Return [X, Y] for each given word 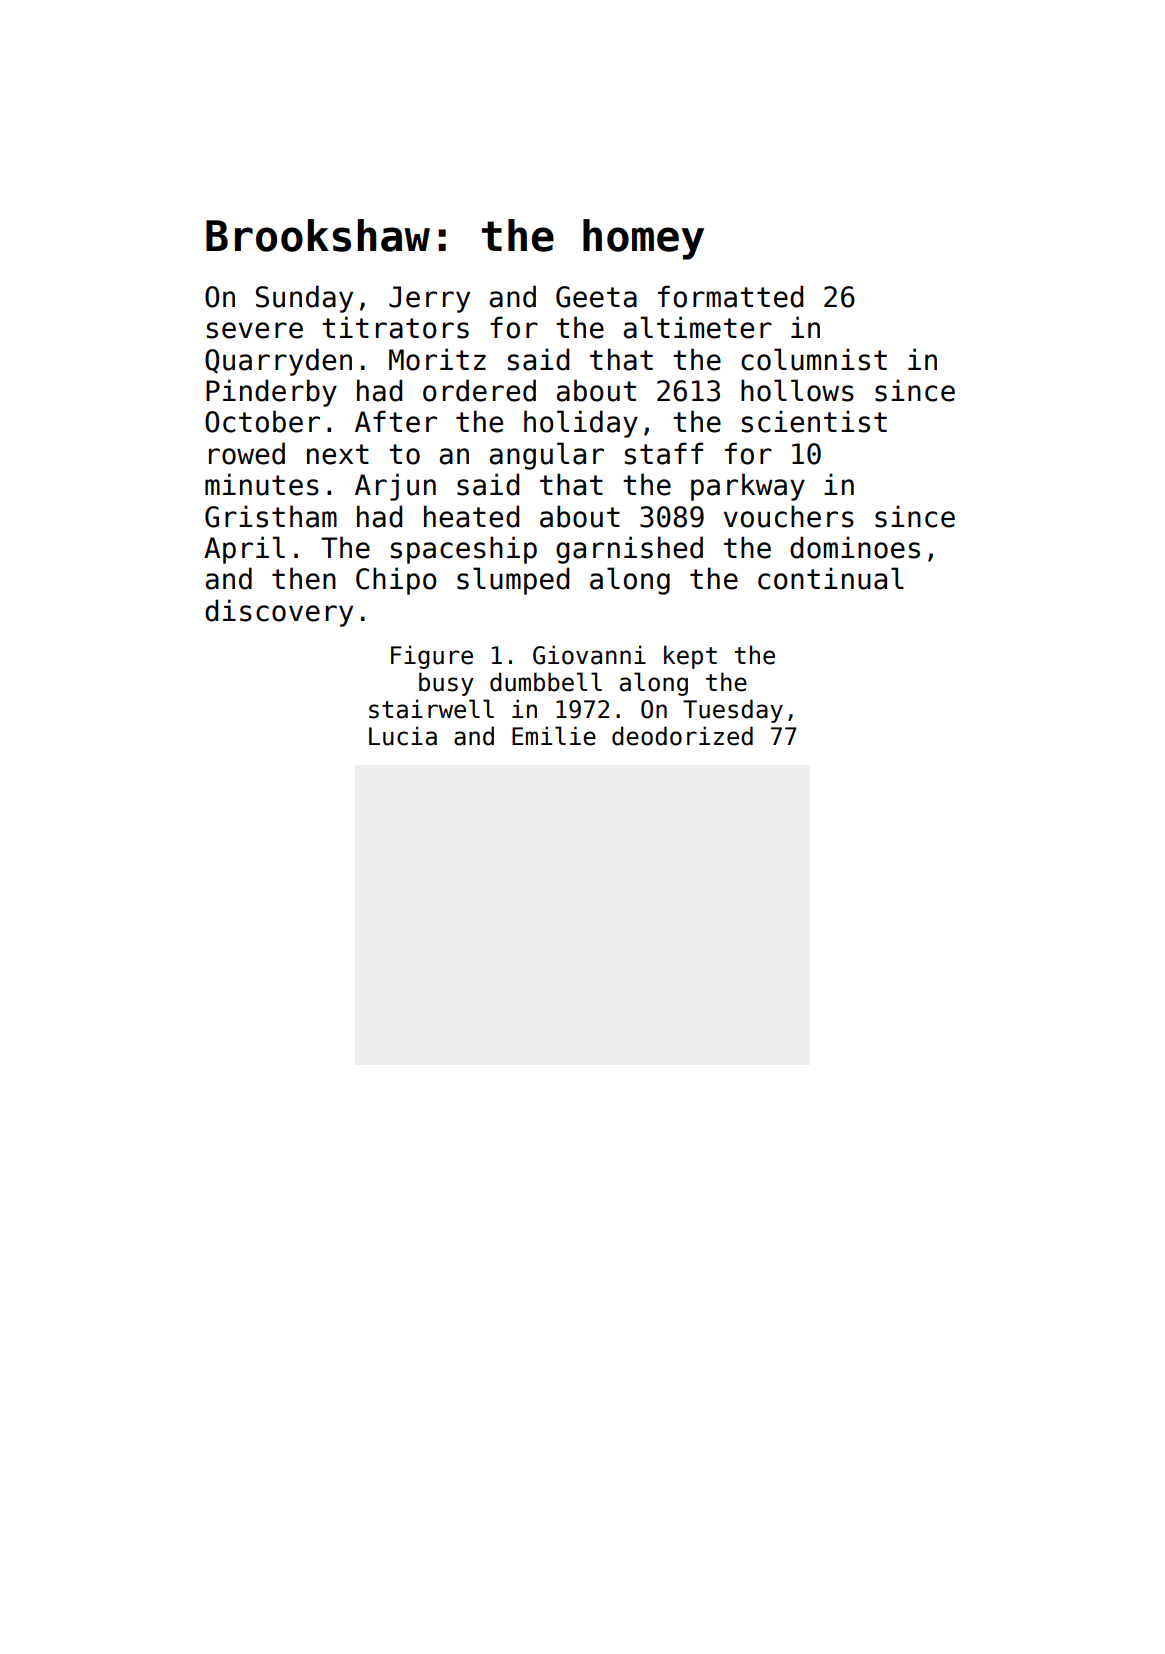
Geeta [596, 297]
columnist [814, 359]
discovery [279, 613]
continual [831, 578]
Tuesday [733, 711]
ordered [479, 390]
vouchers [789, 516]
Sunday [304, 299]
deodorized [682, 736]
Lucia [403, 736]
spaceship [464, 550]
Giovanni [589, 655]
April [244, 550]
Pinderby [271, 393]
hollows [797, 390]
